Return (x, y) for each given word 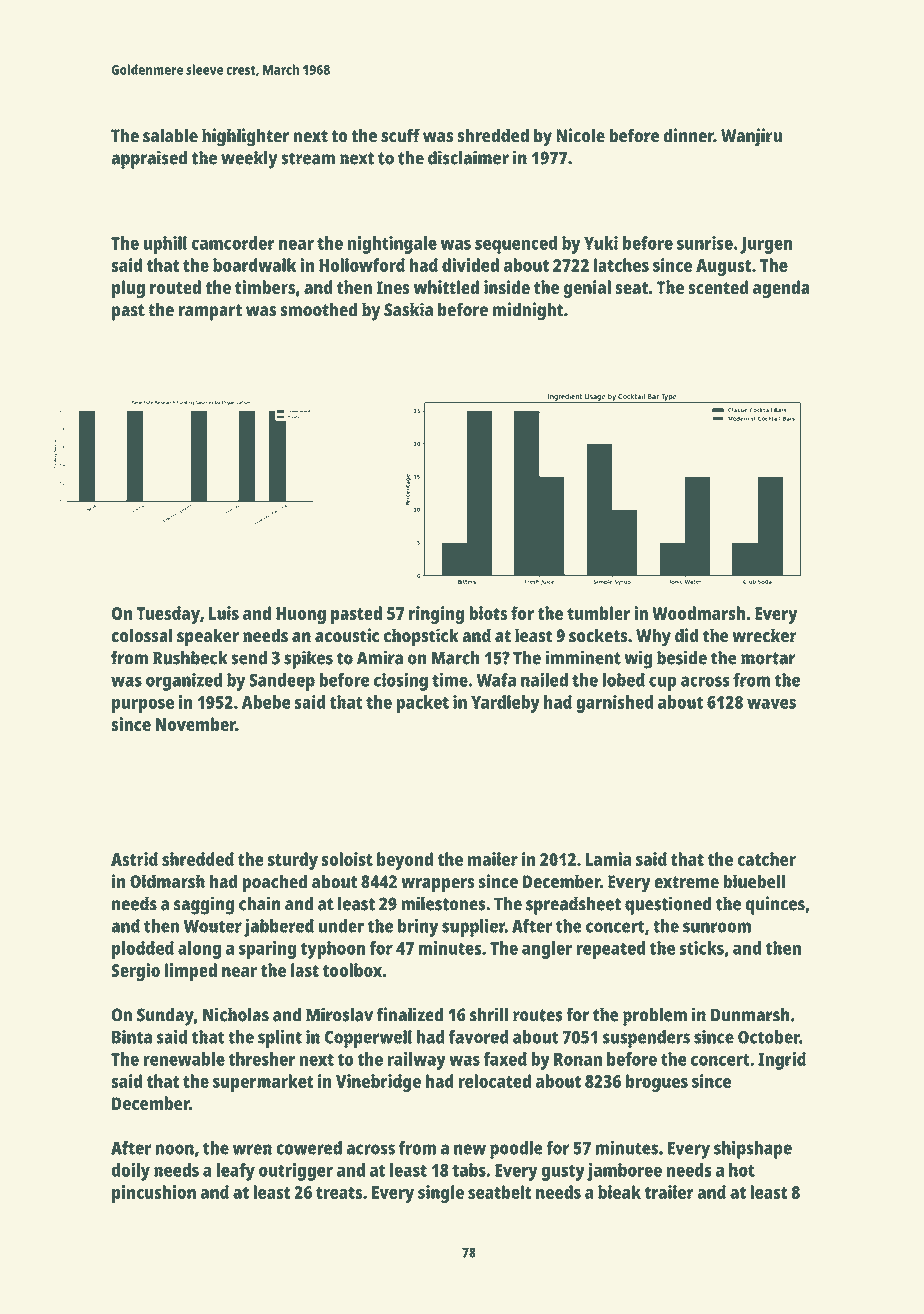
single (441, 1194)
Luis (224, 613)
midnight (528, 311)
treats (339, 1193)
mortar (768, 658)
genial (587, 289)
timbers (265, 287)
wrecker (764, 635)
